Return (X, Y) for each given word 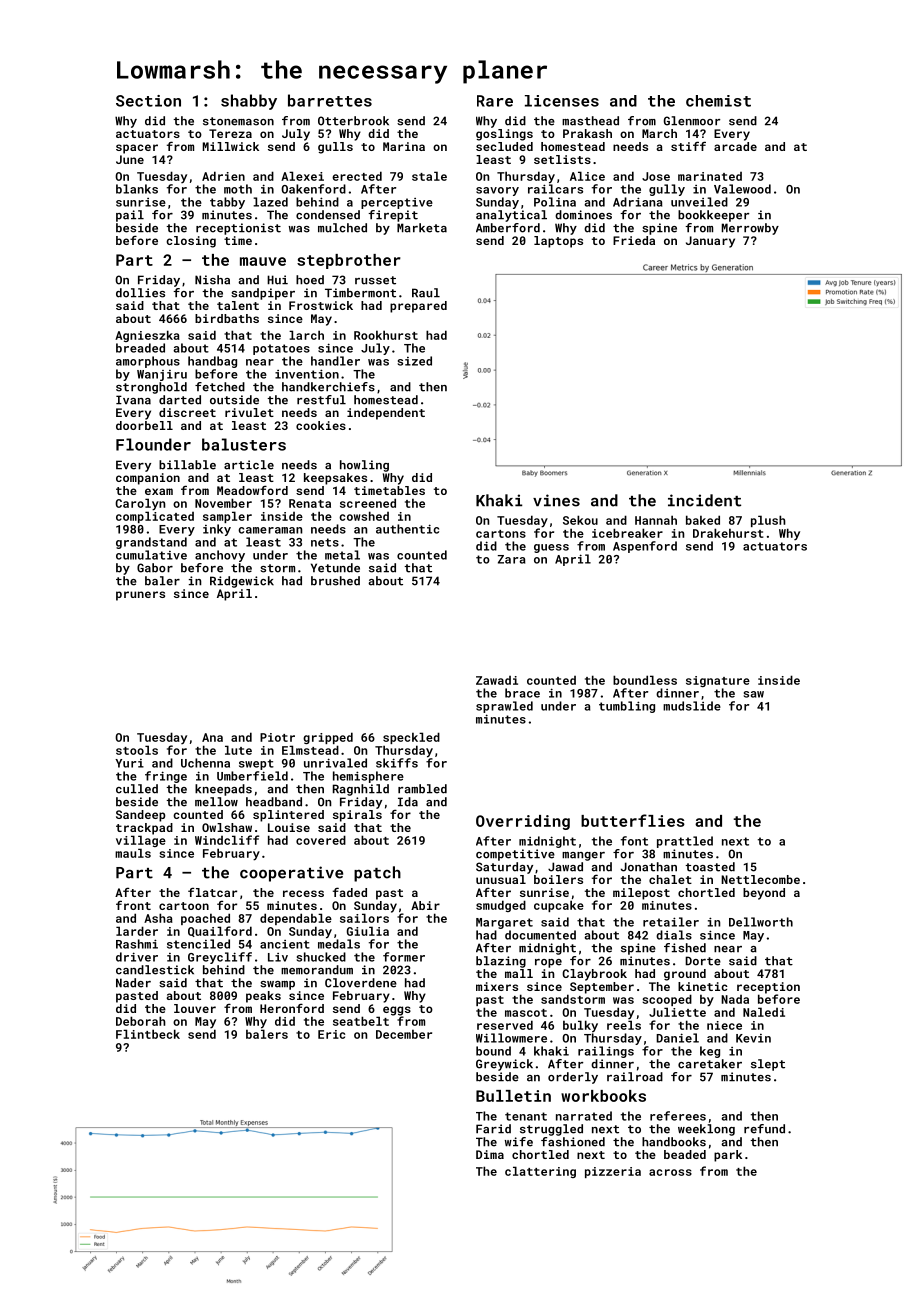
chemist (718, 101)
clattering (540, 1172)
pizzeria (613, 1172)
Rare (495, 101)
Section (148, 101)
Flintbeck (148, 1034)
